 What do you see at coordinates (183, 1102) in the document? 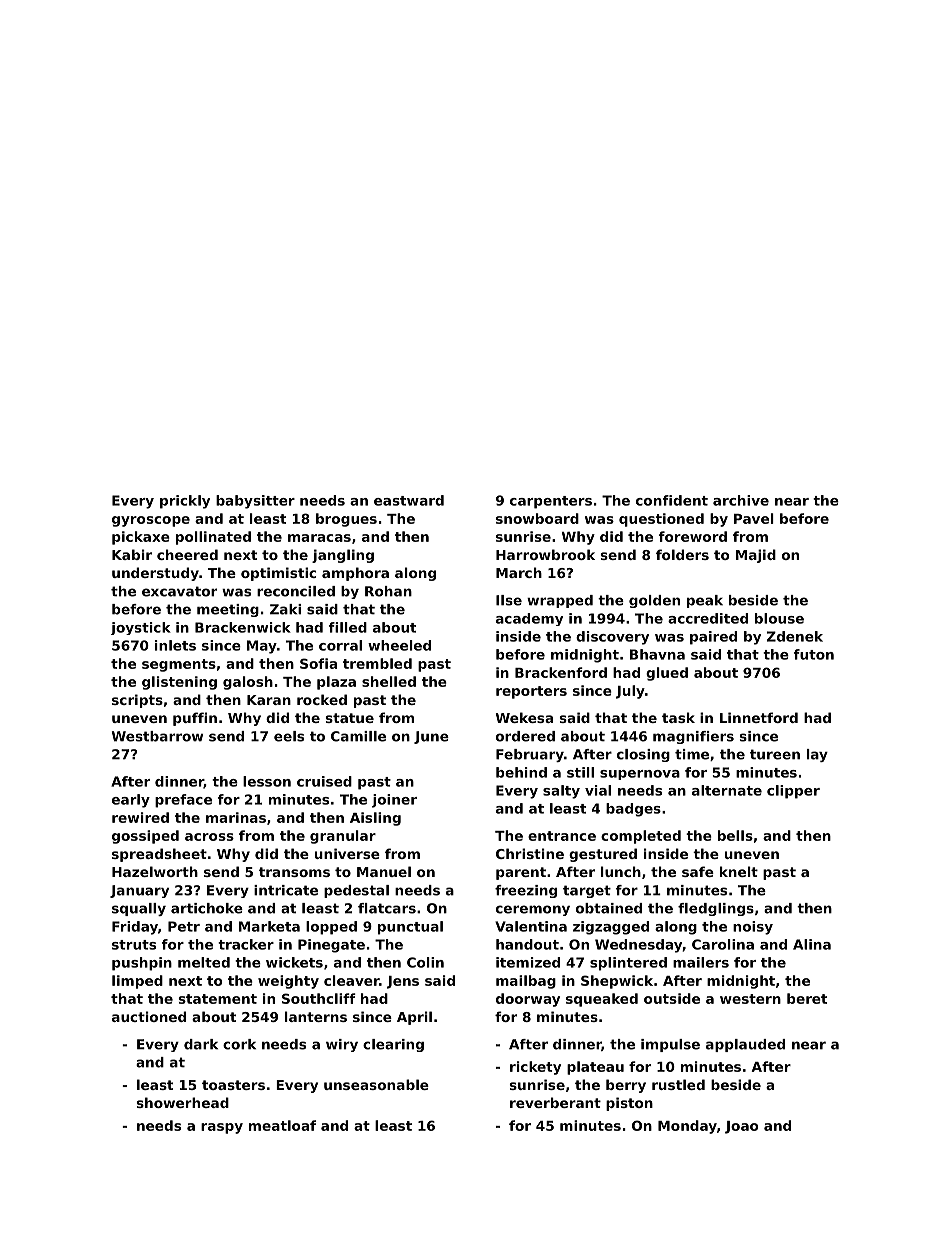
I see `showerhead` at bounding box center [183, 1102].
